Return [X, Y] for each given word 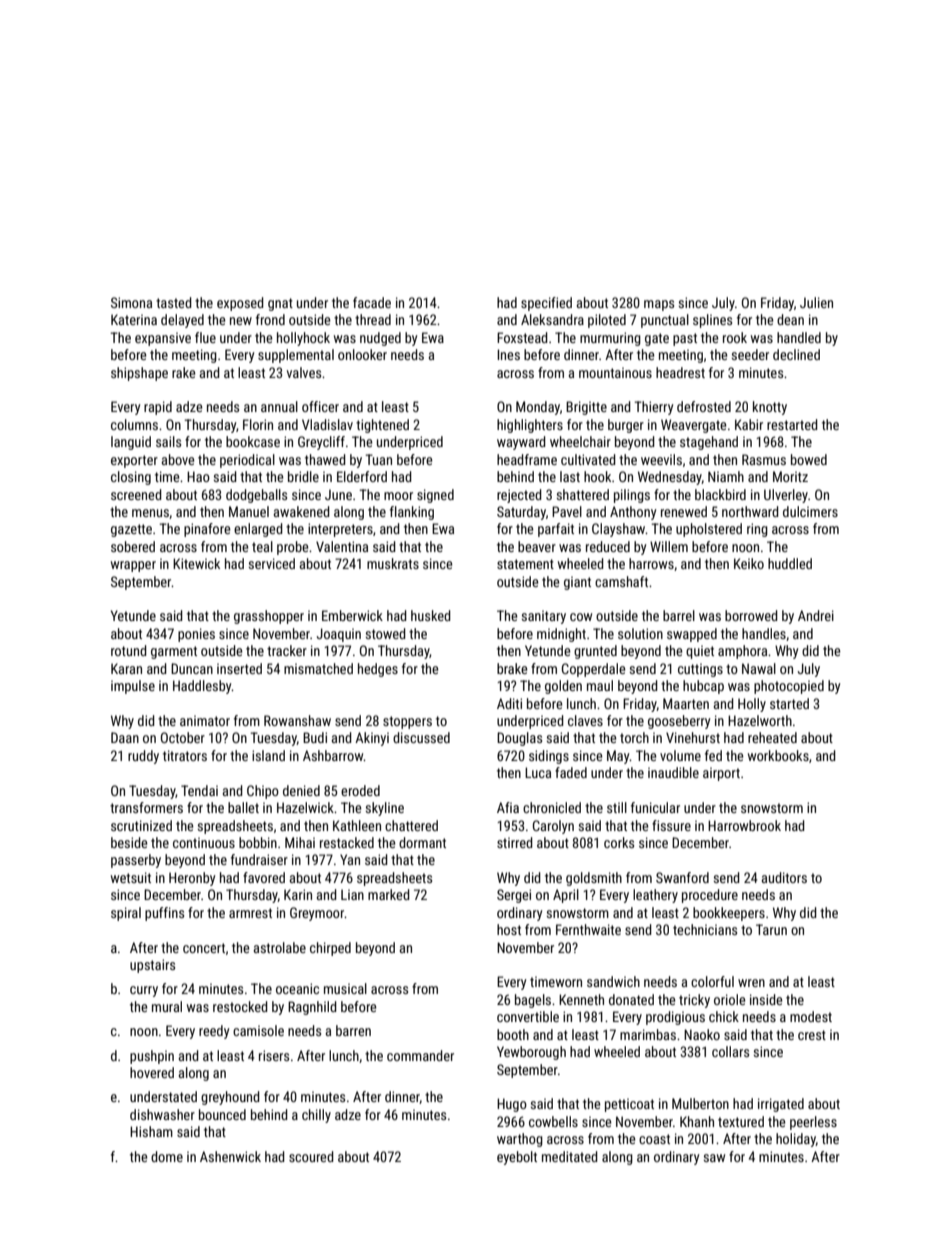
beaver [537, 546]
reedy [214, 1032]
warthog [520, 1140]
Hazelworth [760, 720]
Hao [198, 476]
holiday [796, 1140]
